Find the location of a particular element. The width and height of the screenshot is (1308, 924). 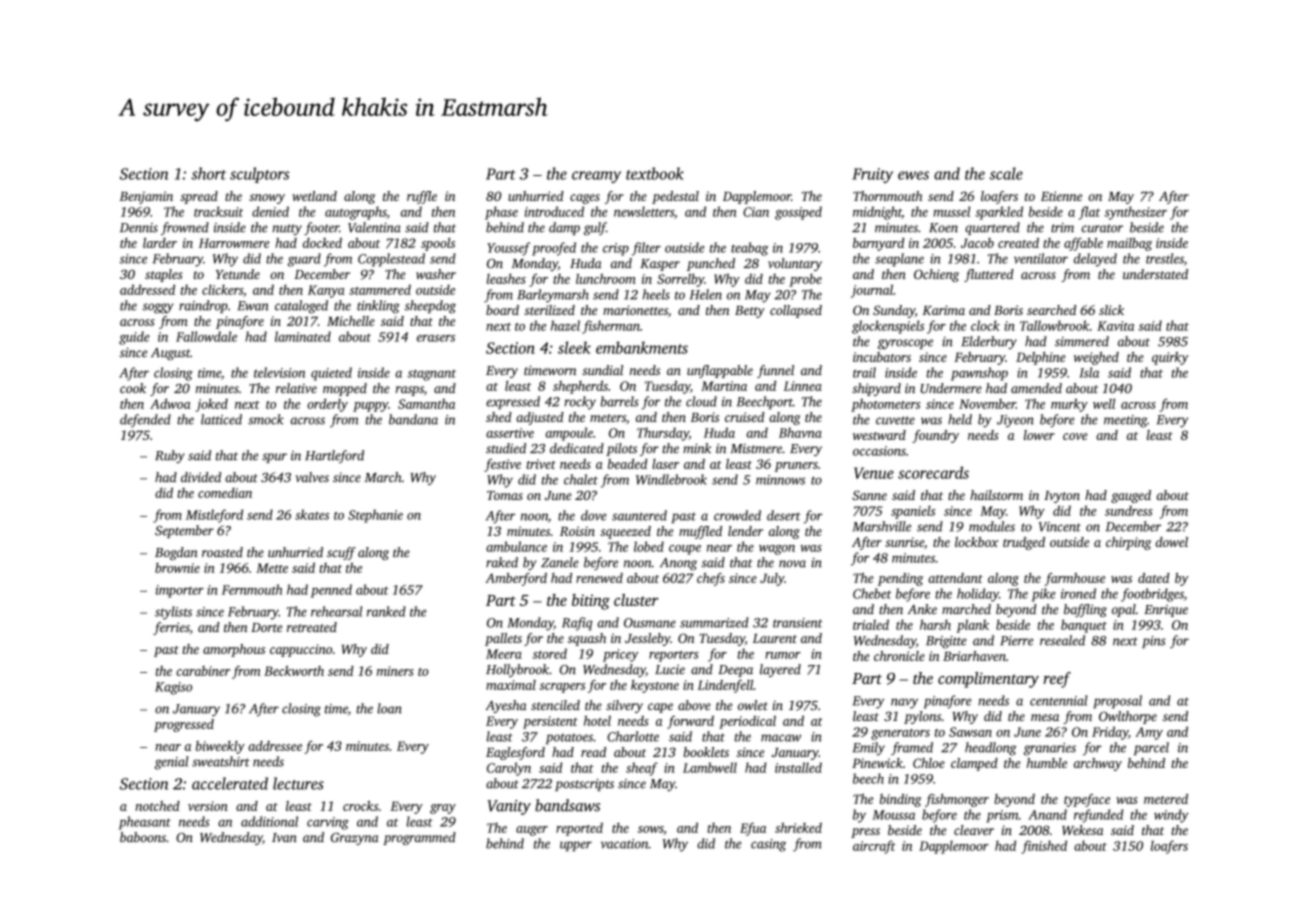

Tomas is located at coordinates (505, 495).
